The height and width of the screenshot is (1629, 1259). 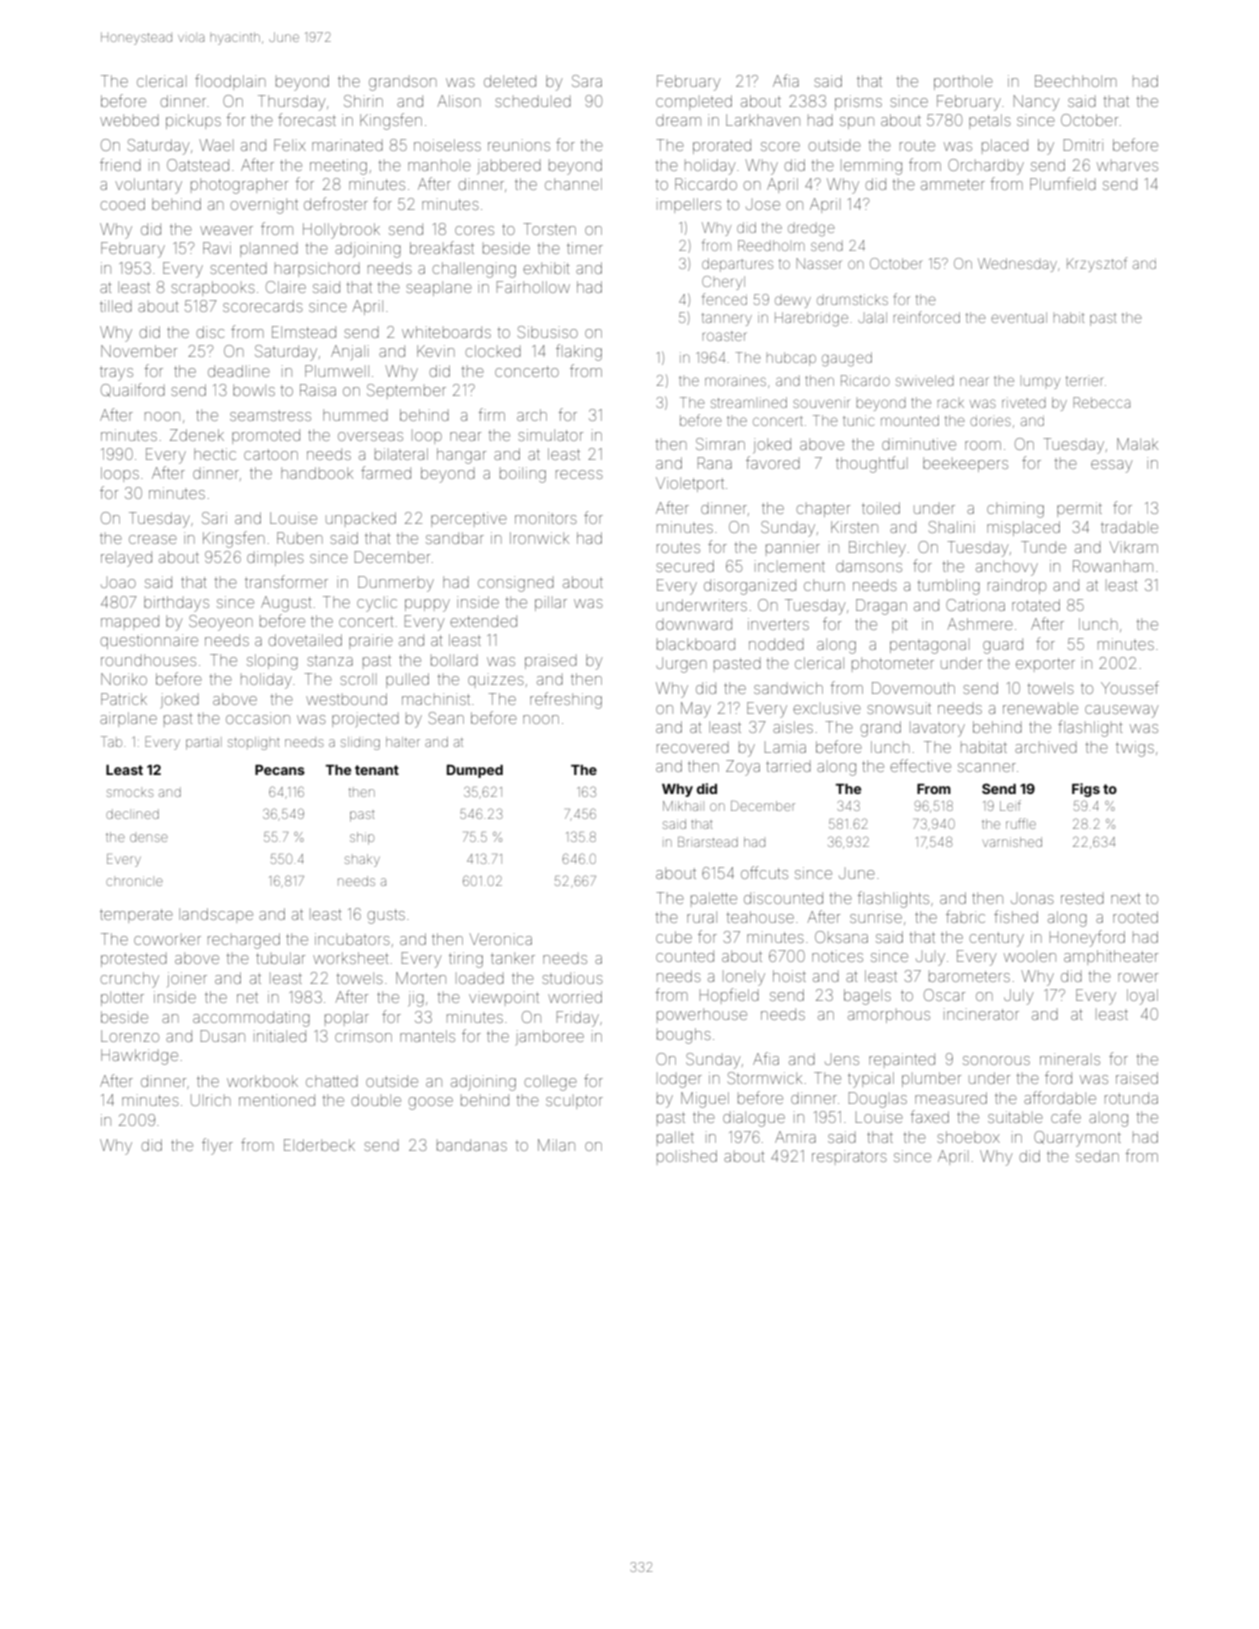 What do you see at coordinates (722, 146) in the screenshot?
I see `prorated` at bounding box center [722, 146].
